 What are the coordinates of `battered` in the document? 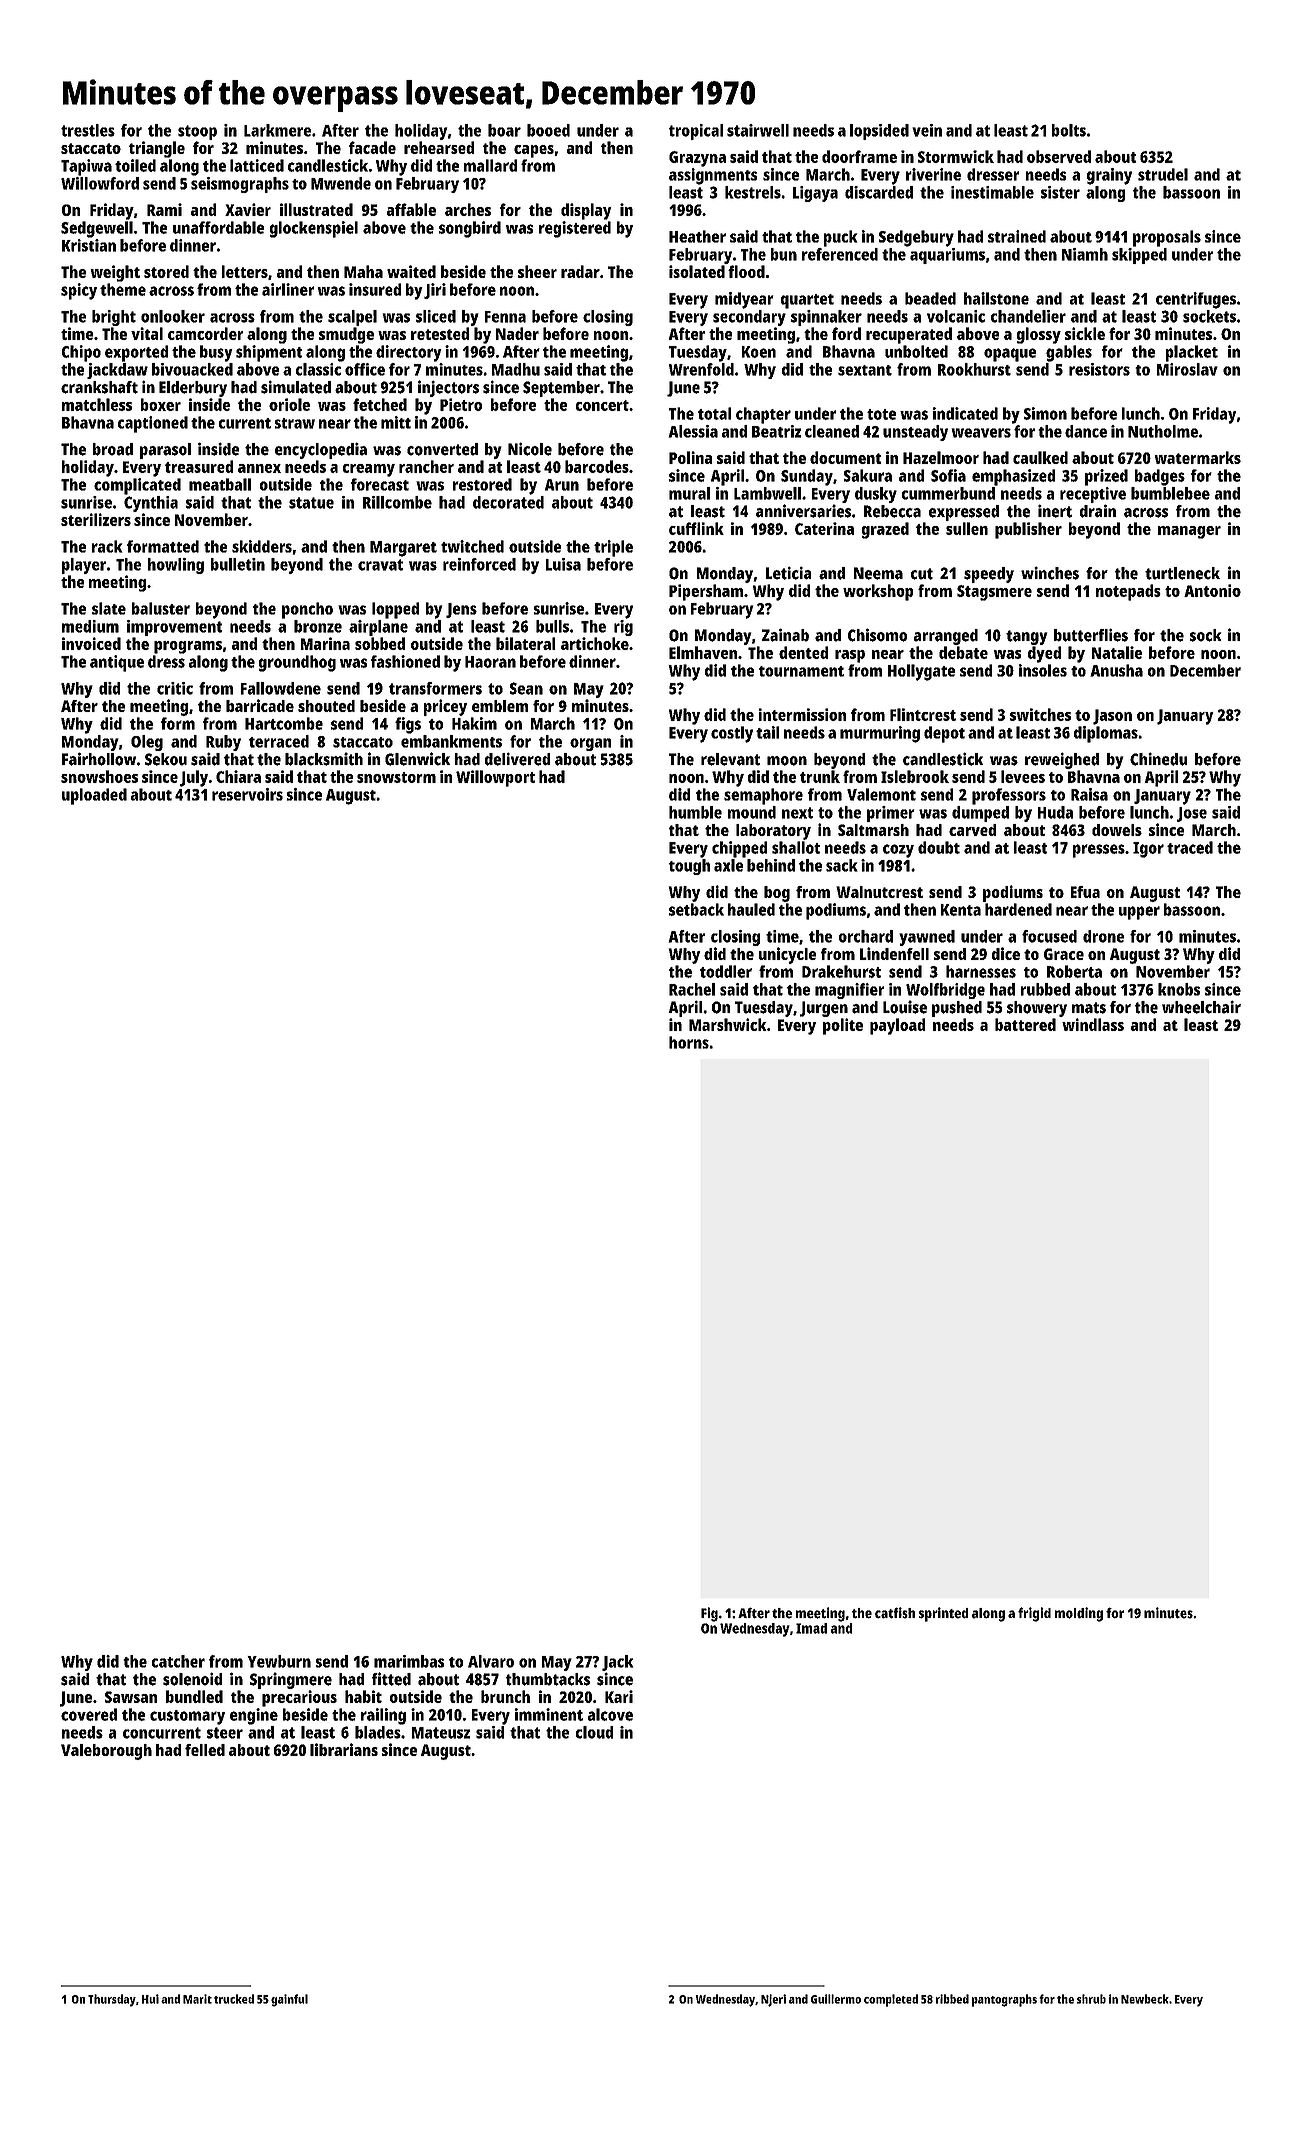 It's located at (1025, 1024).
